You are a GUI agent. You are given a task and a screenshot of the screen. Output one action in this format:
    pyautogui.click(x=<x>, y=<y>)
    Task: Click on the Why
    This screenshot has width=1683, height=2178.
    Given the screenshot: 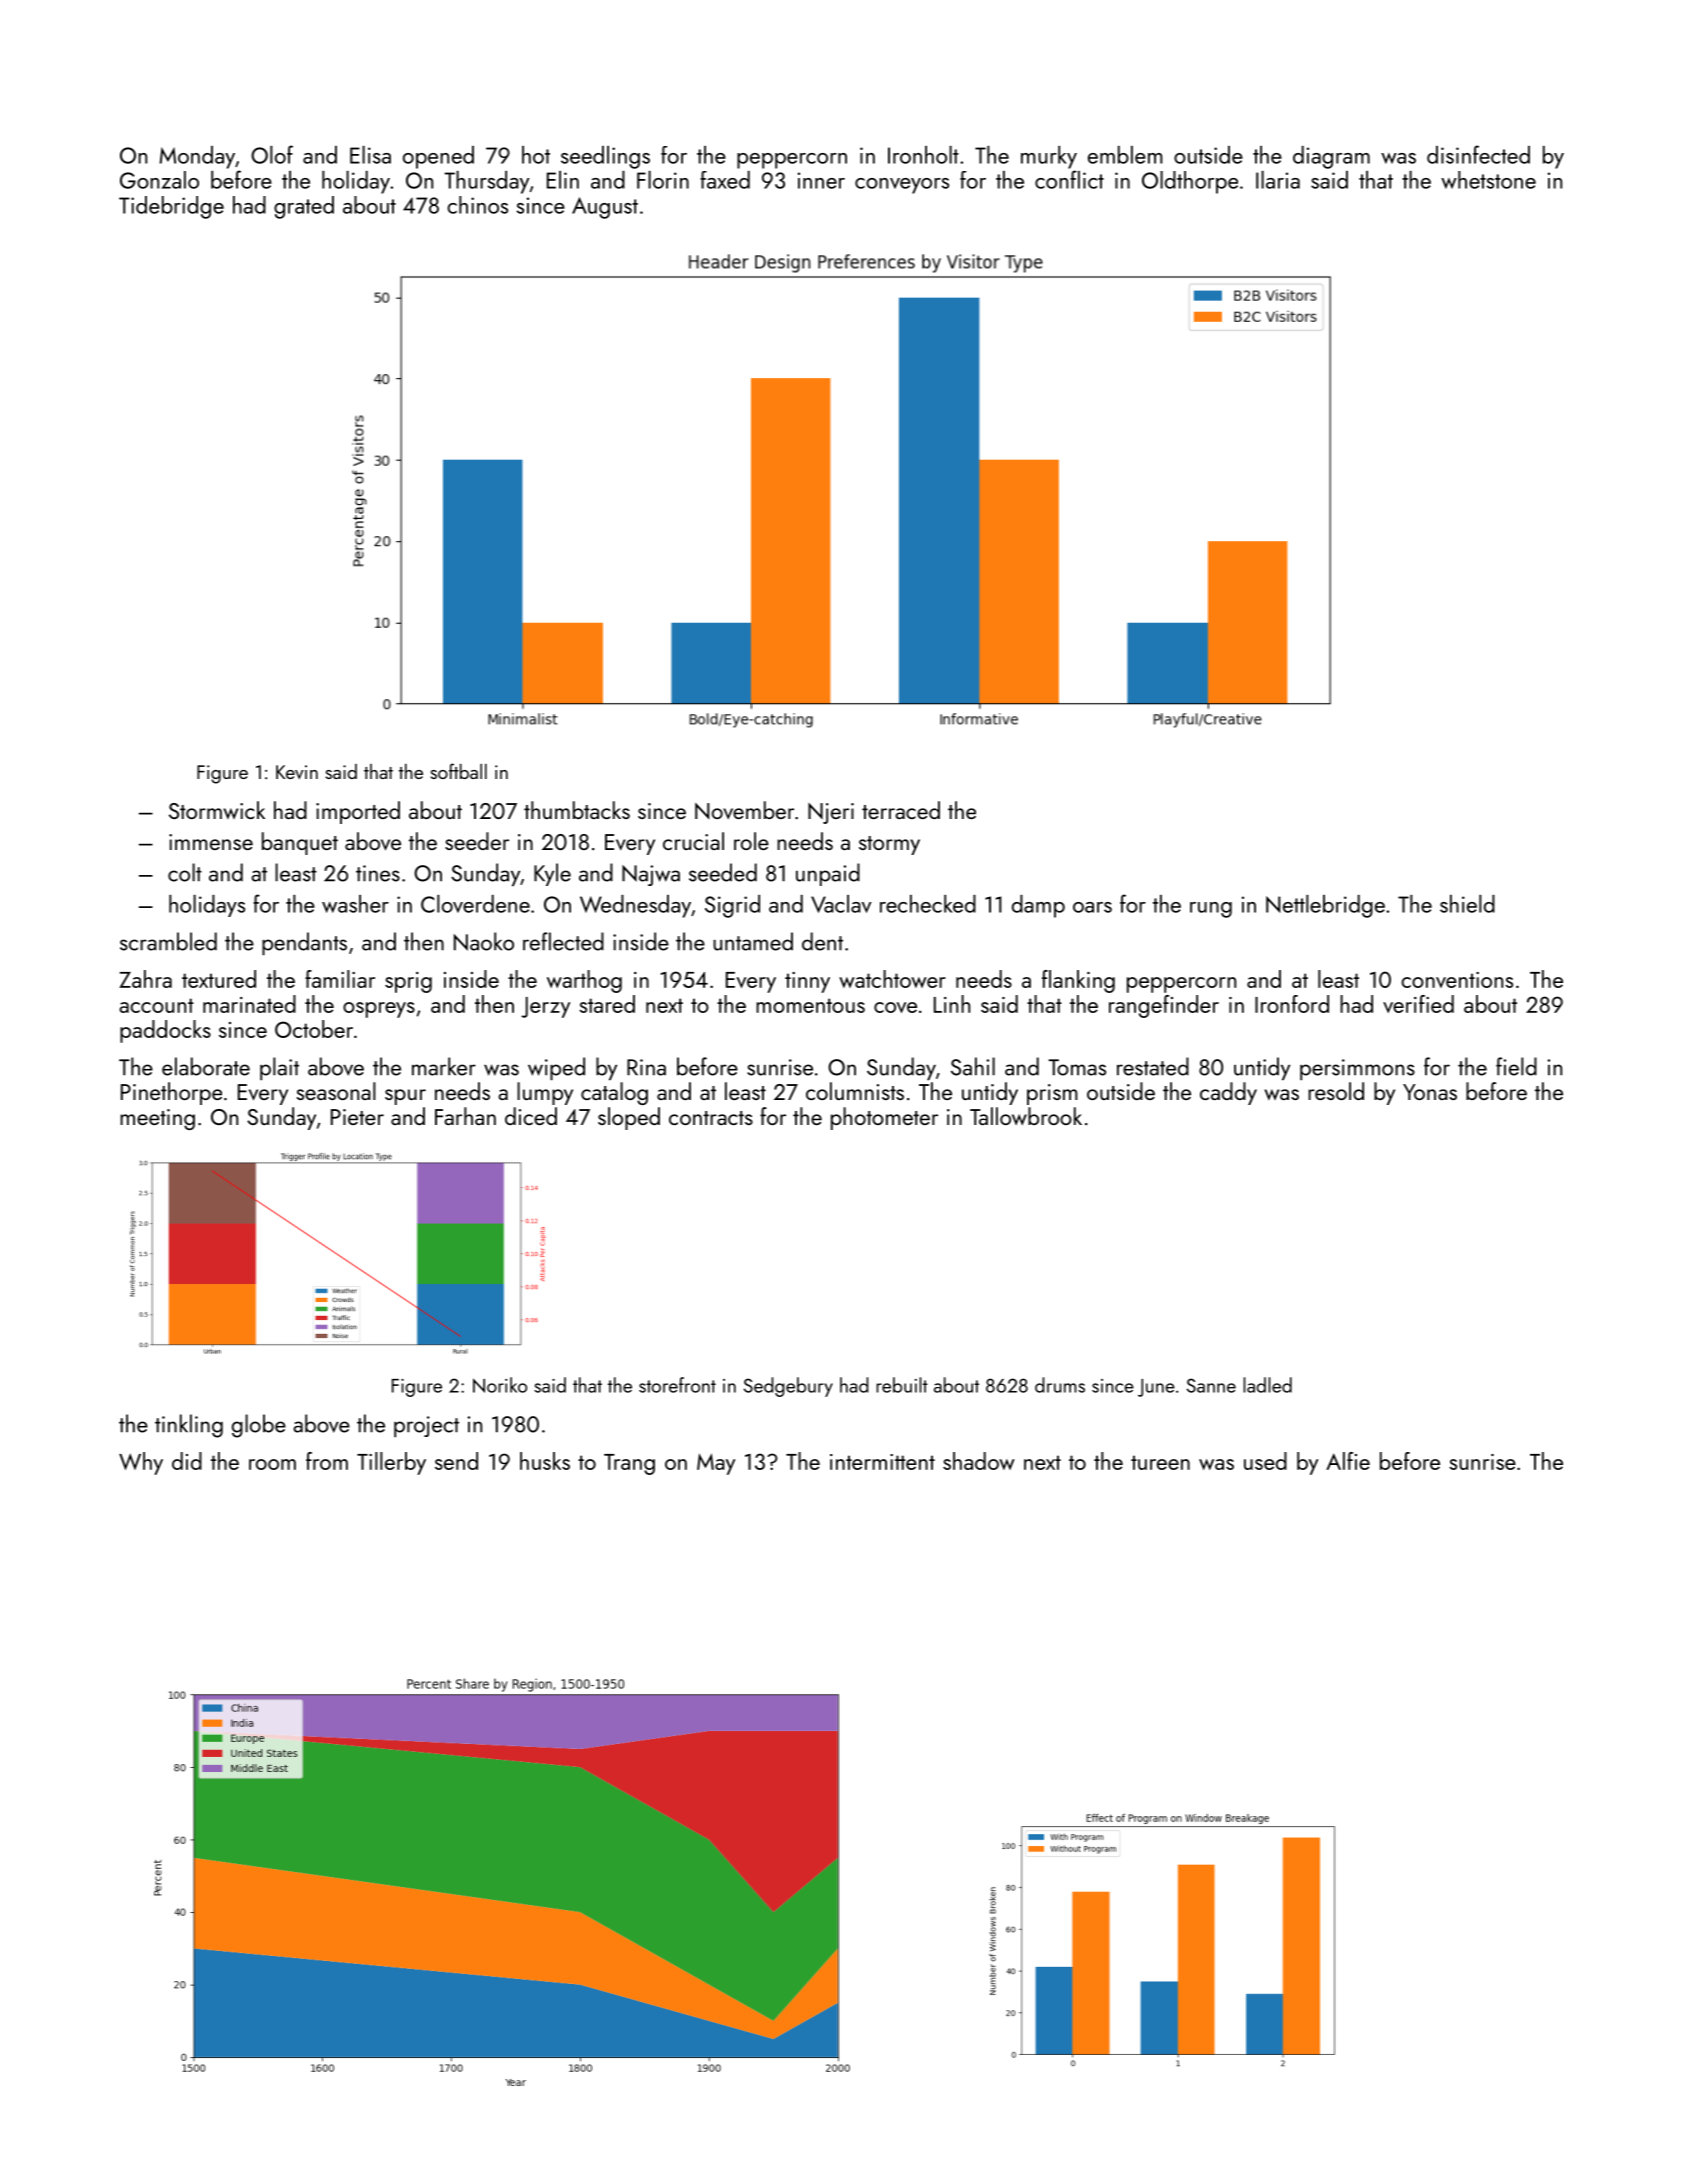 What is the action you would take?
    pyautogui.click(x=141, y=1463)
